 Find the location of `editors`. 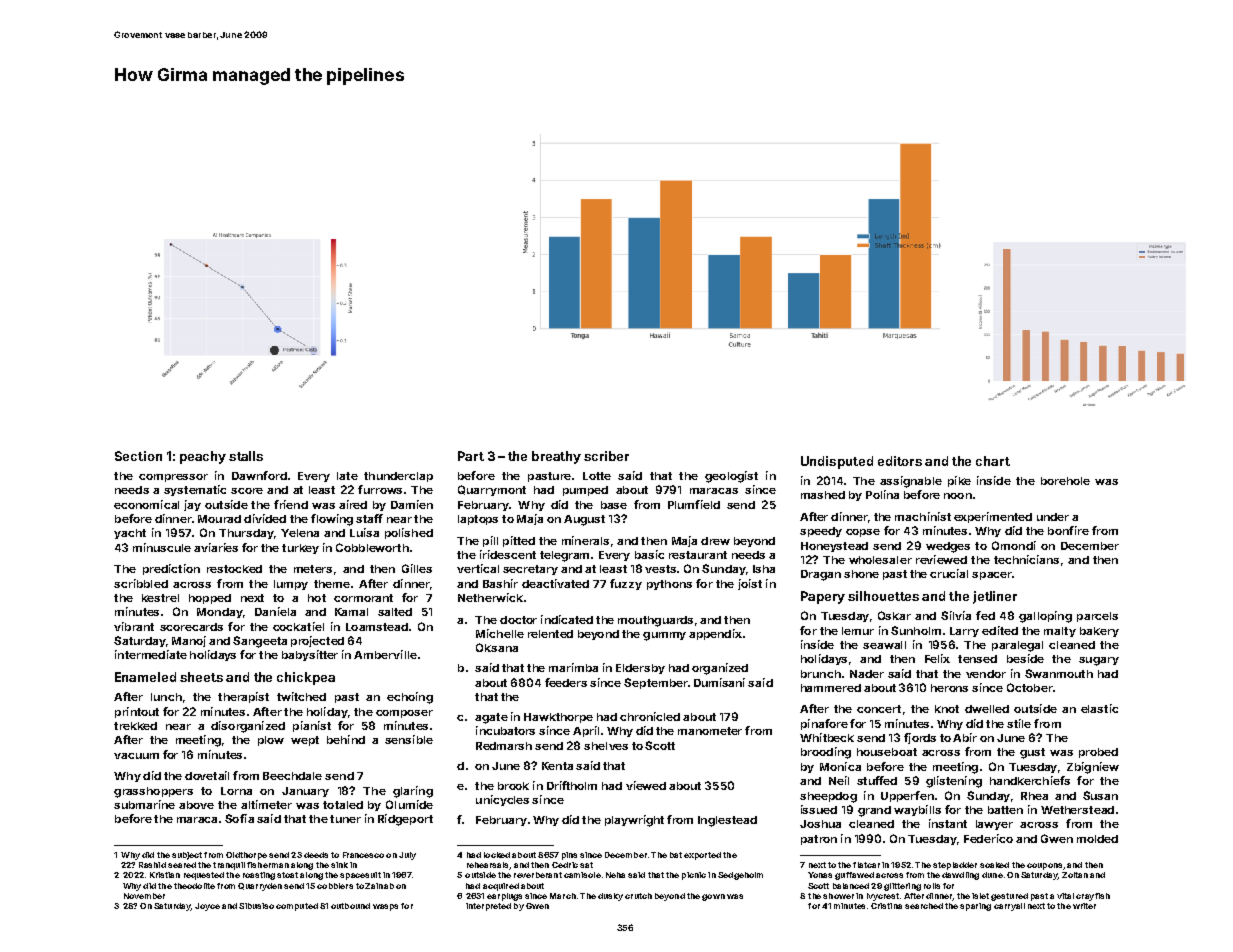

editors is located at coordinates (900, 461).
